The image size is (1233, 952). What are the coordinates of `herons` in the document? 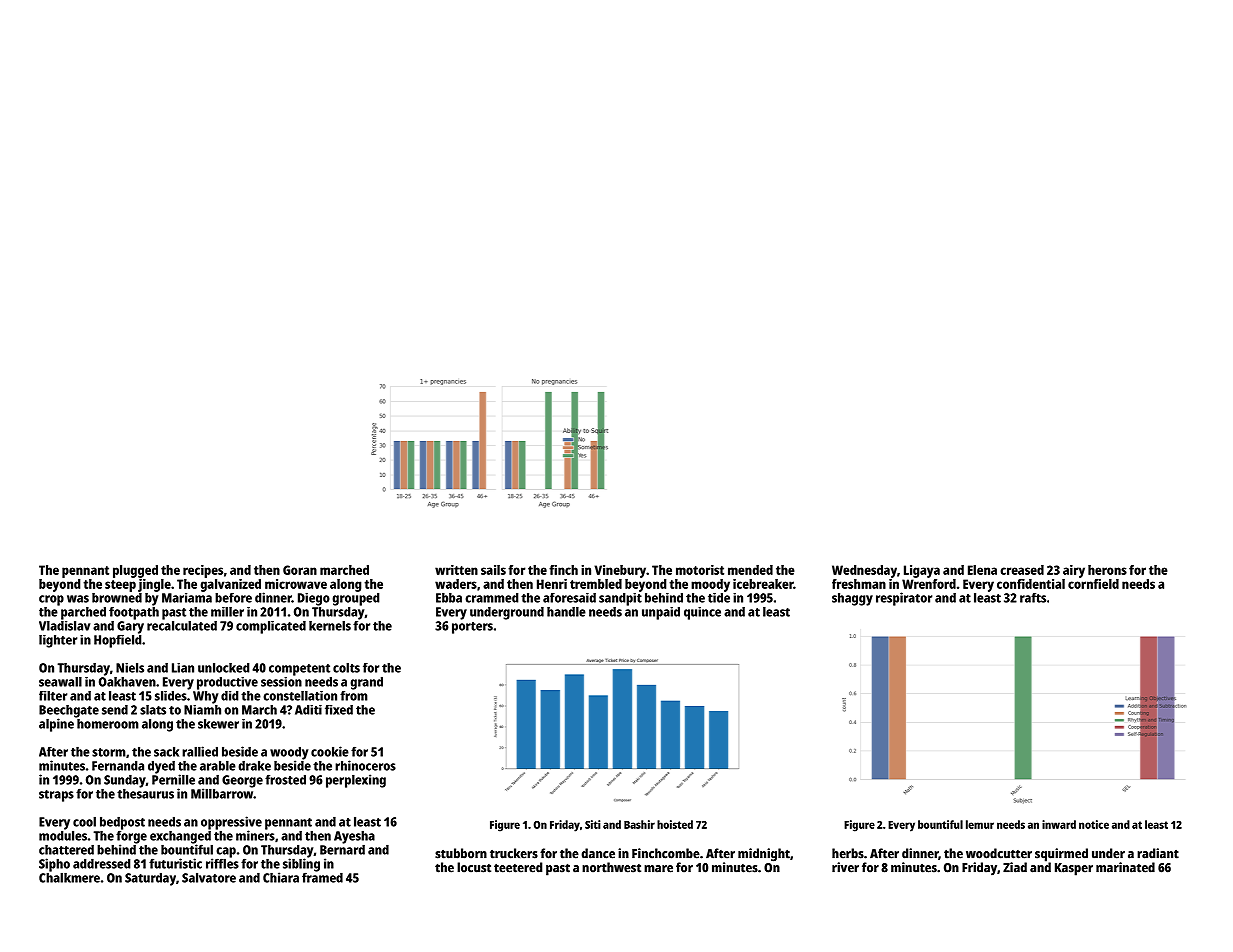 It's located at (1107, 570).
